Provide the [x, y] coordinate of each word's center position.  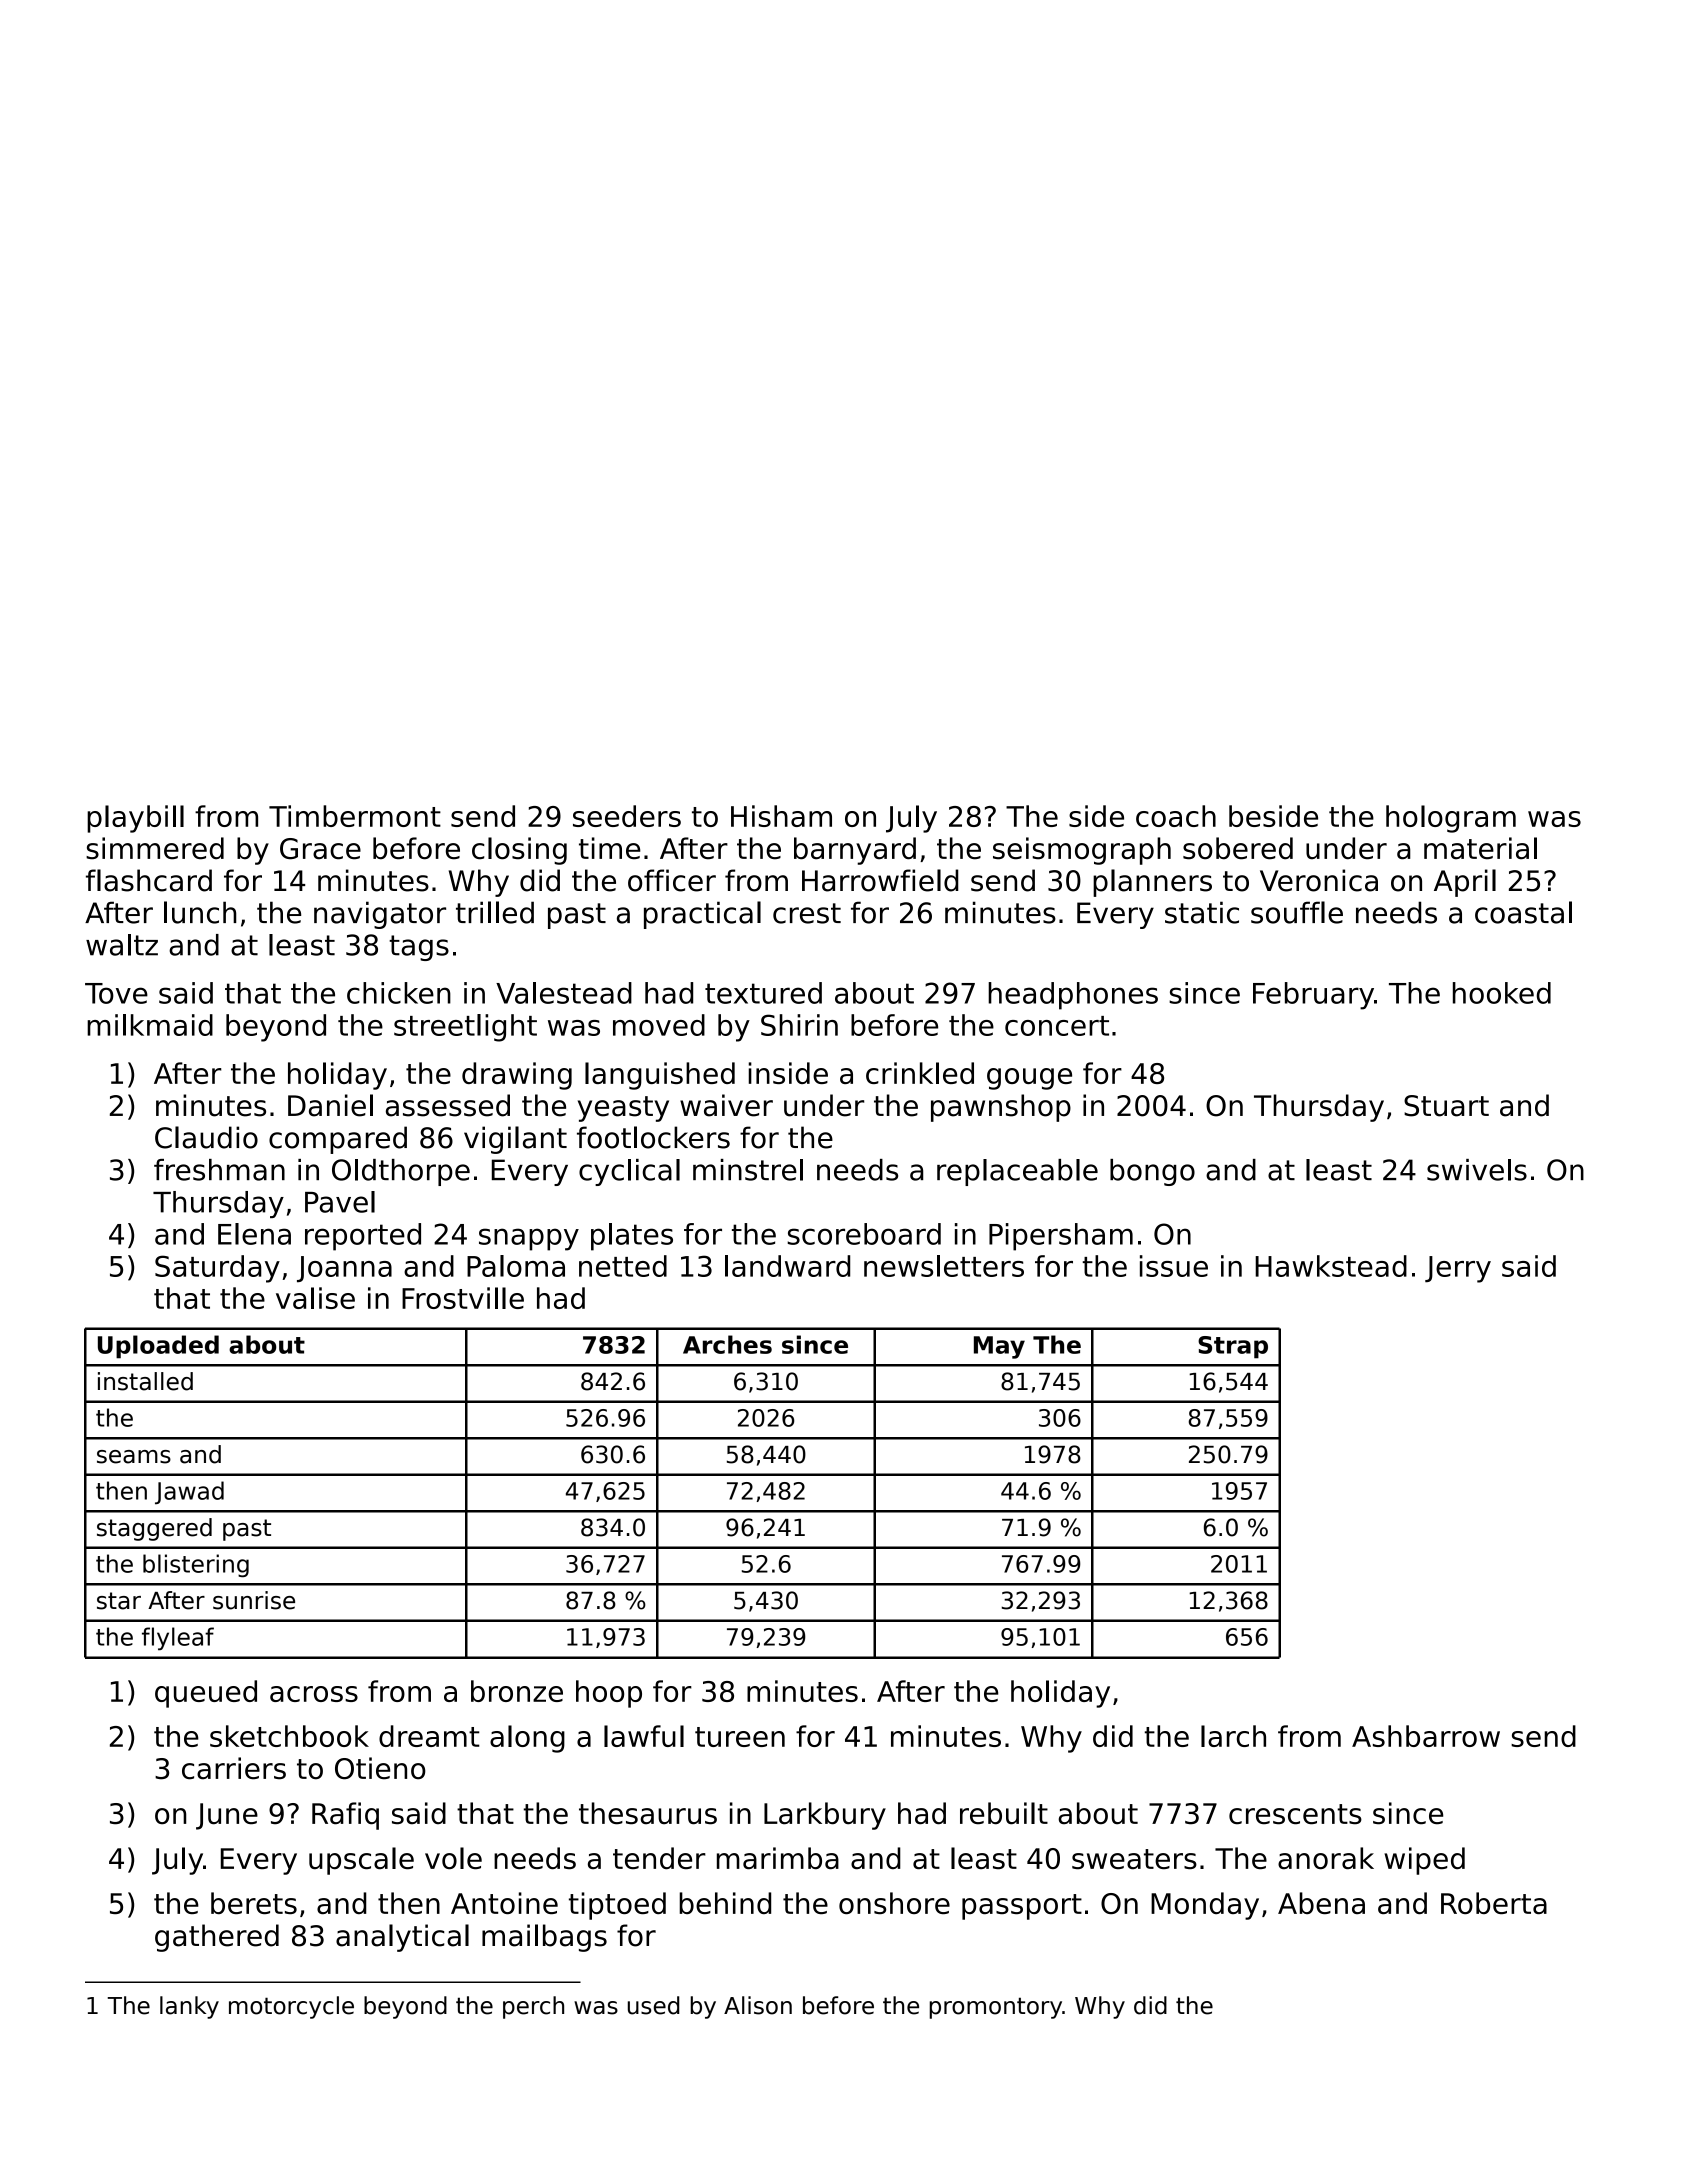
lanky [189, 2007]
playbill [135, 819]
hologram [1451, 819]
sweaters [1134, 1859]
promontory [995, 2008]
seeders [627, 816]
